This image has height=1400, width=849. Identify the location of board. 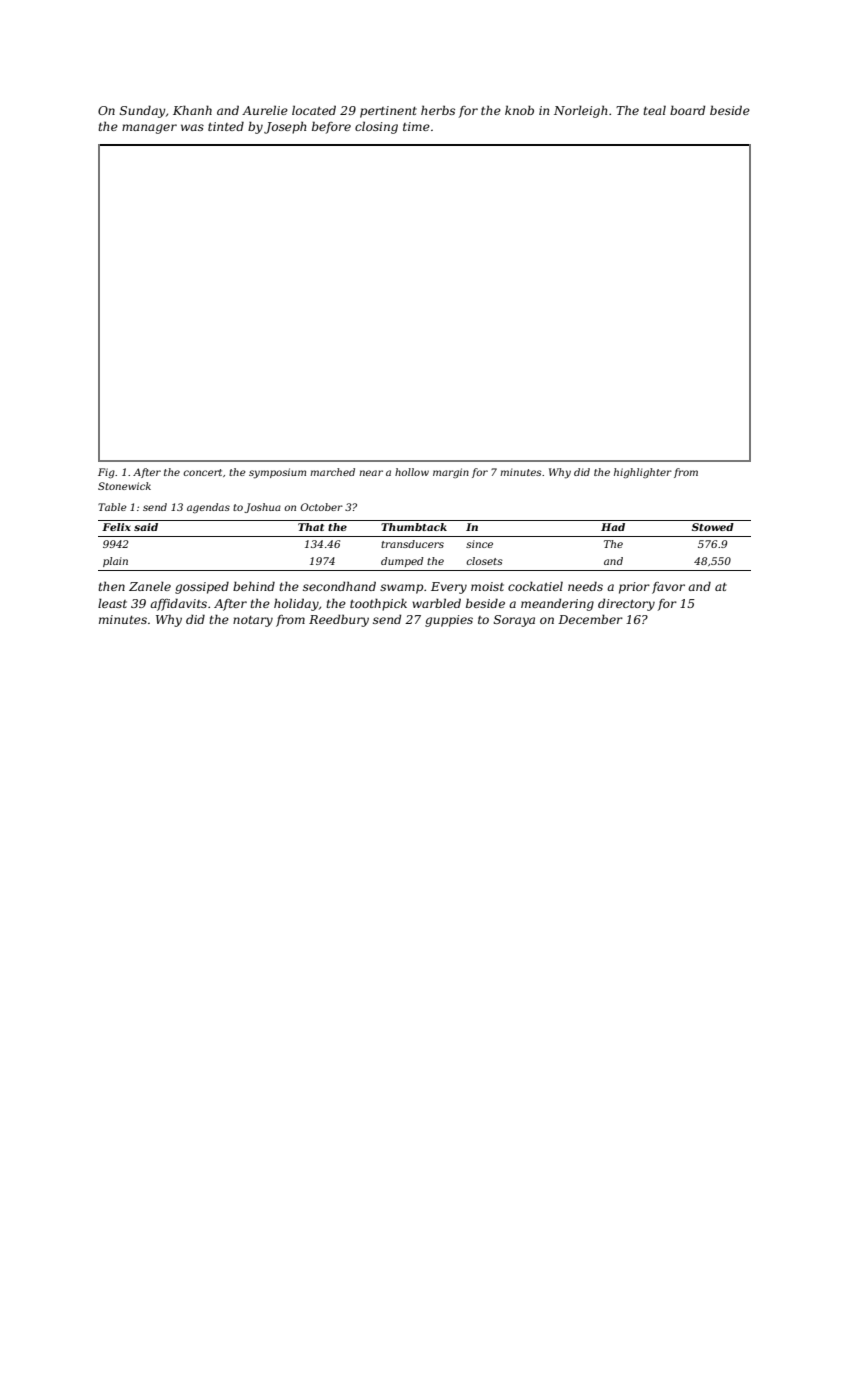
(687, 110).
